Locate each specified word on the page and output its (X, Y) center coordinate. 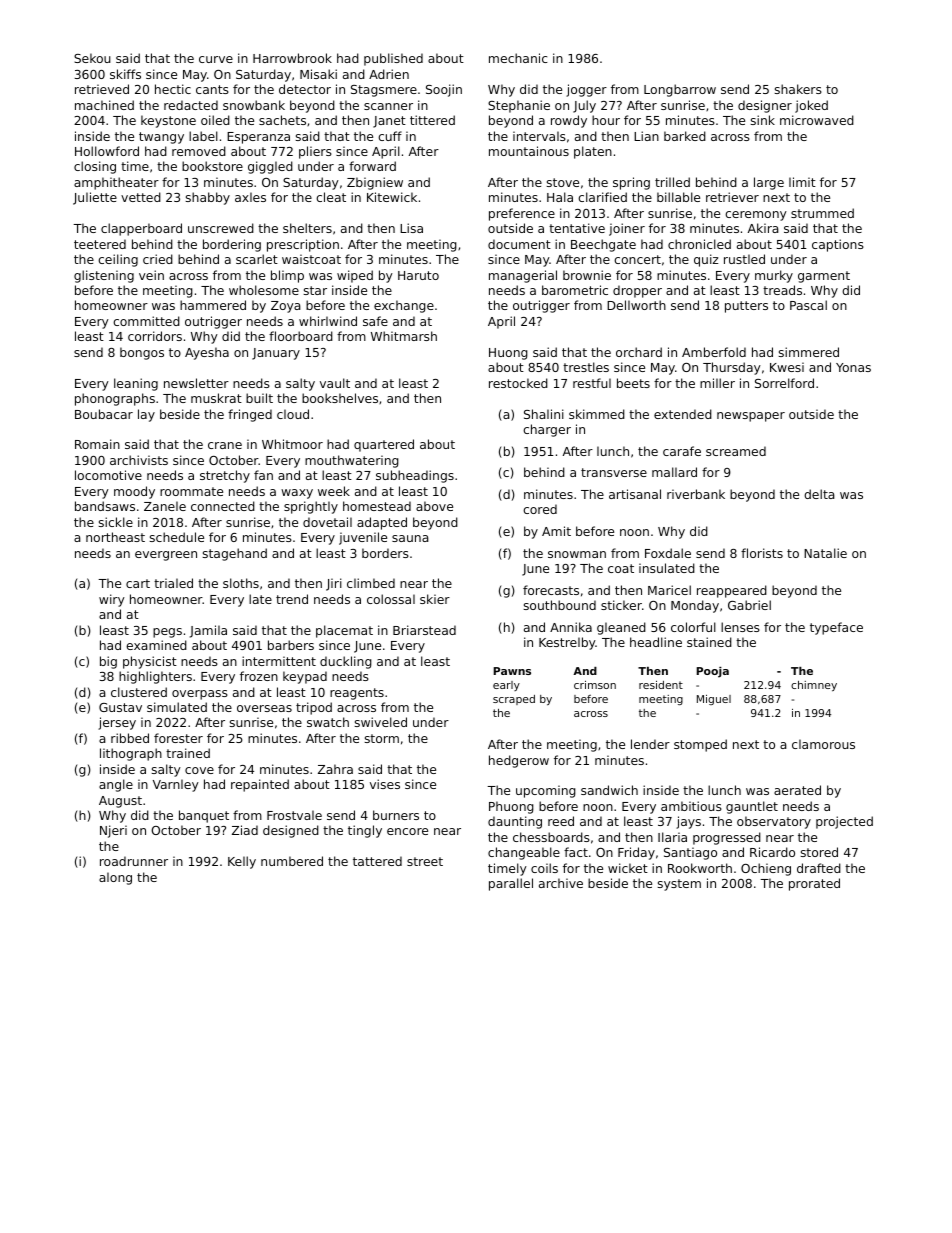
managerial (523, 276)
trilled (672, 182)
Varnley (176, 785)
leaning (136, 384)
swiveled (381, 722)
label (203, 136)
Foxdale (668, 553)
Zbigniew (375, 183)
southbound (560, 605)
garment (824, 277)
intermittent (279, 661)
